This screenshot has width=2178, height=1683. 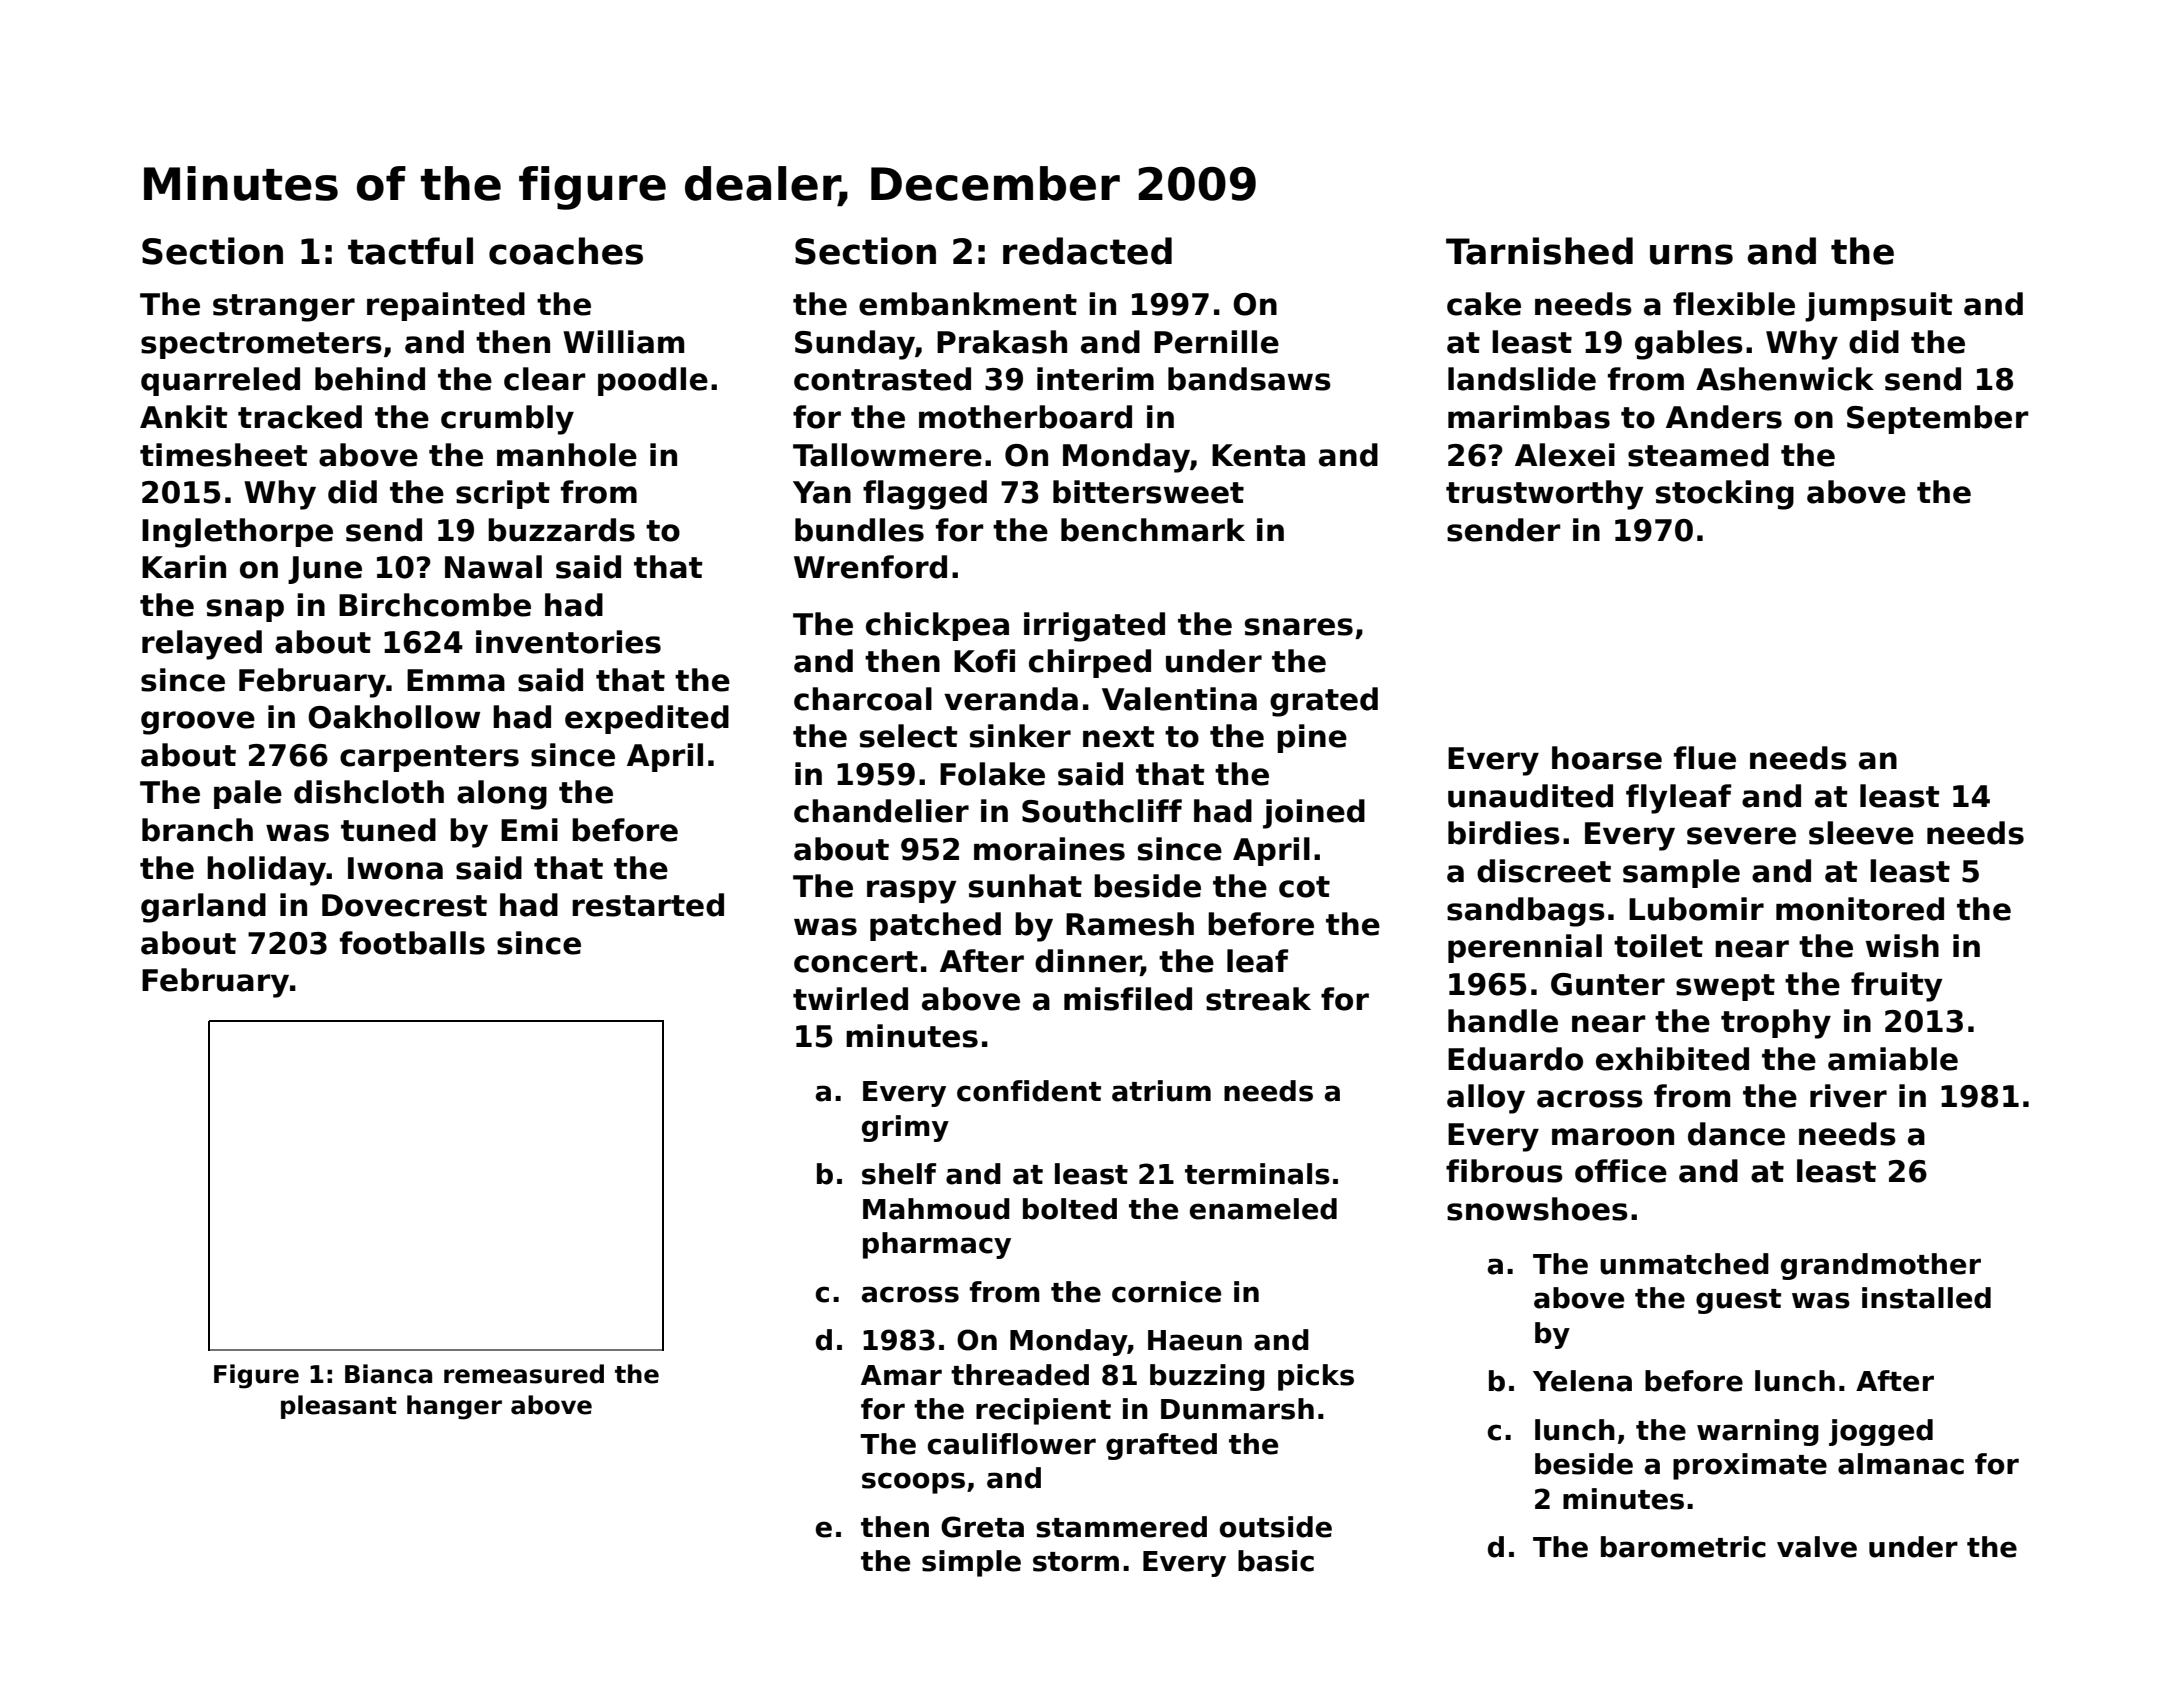 I want to click on dance, so click(x=1736, y=1134).
